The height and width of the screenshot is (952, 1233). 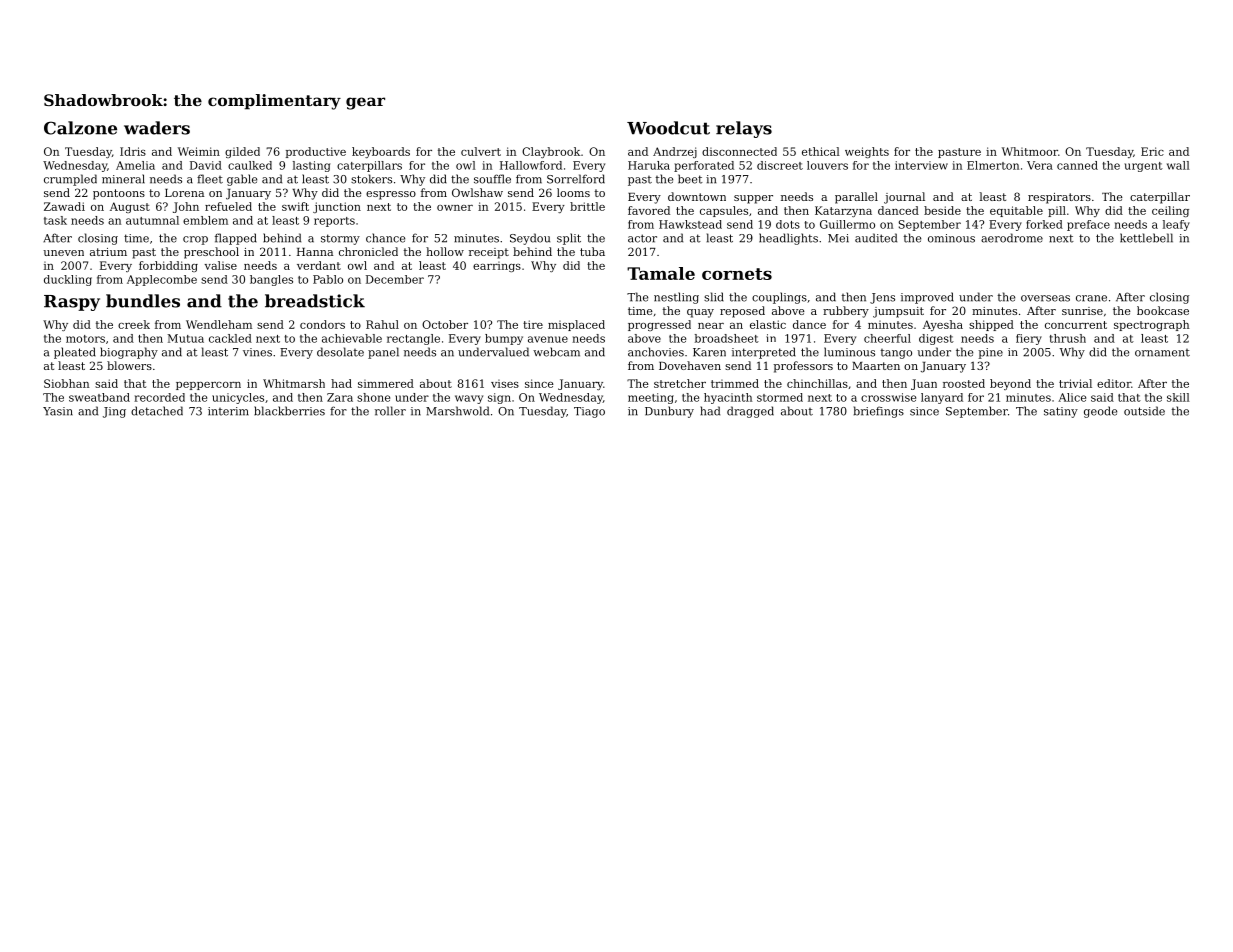 What do you see at coordinates (668, 128) in the screenshot?
I see `Woodcut` at bounding box center [668, 128].
